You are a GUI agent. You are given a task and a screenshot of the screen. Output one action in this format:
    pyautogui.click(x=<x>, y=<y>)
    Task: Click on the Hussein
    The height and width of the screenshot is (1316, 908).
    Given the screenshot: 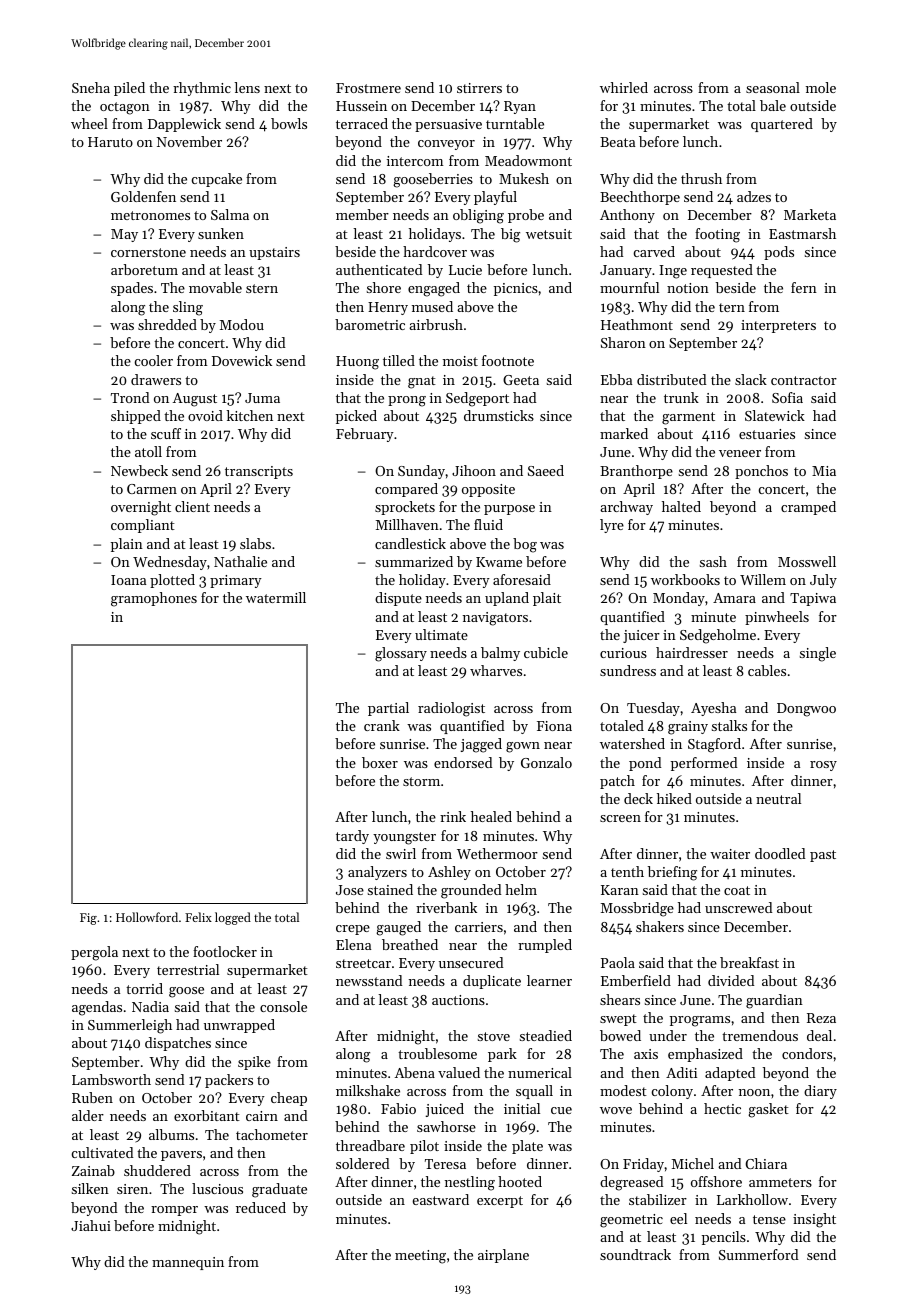 What is the action you would take?
    pyautogui.click(x=361, y=106)
